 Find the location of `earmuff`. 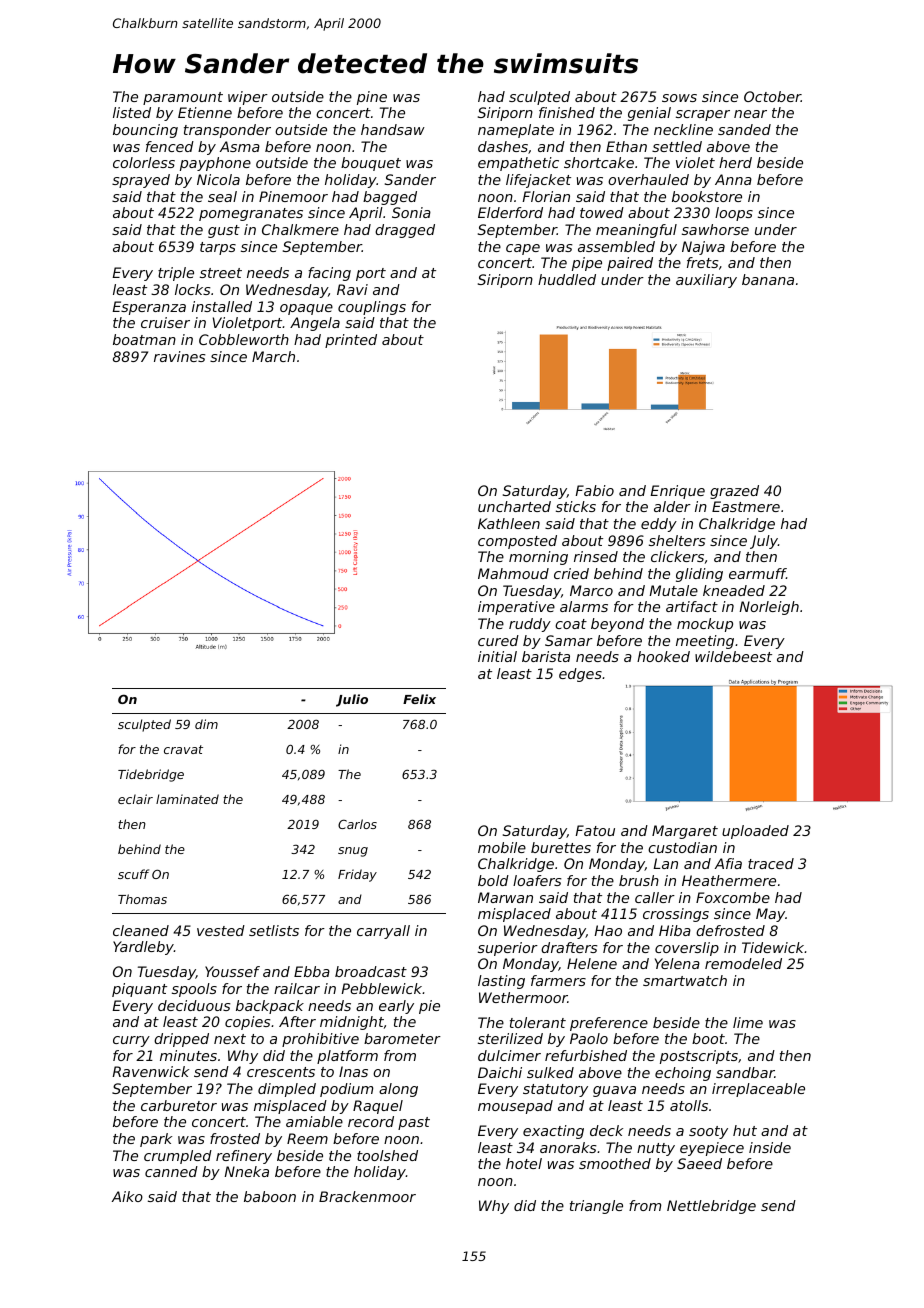

earmuff is located at coordinates (757, 573).
